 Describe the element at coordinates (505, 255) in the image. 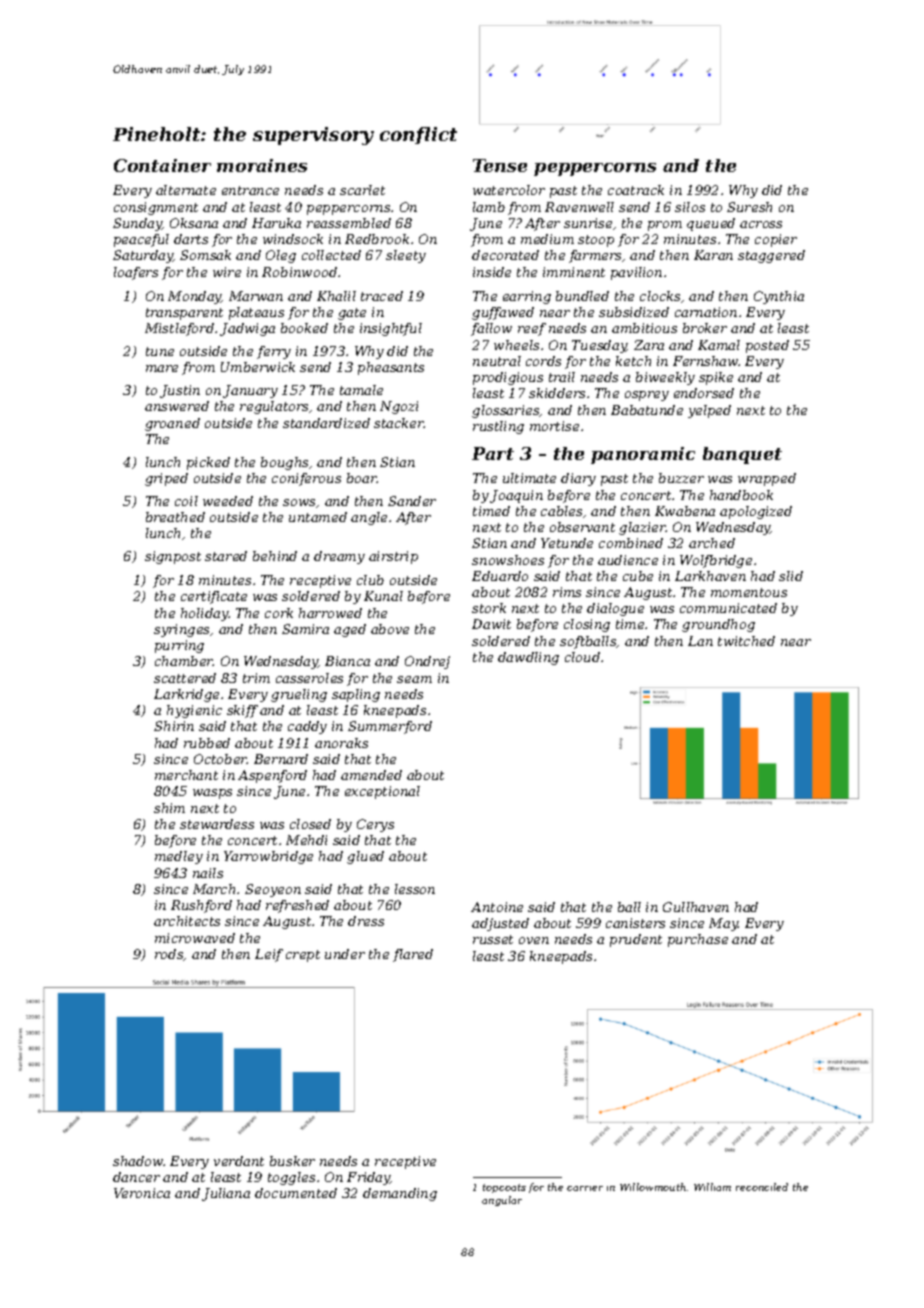

I see `decorated` at that location.
